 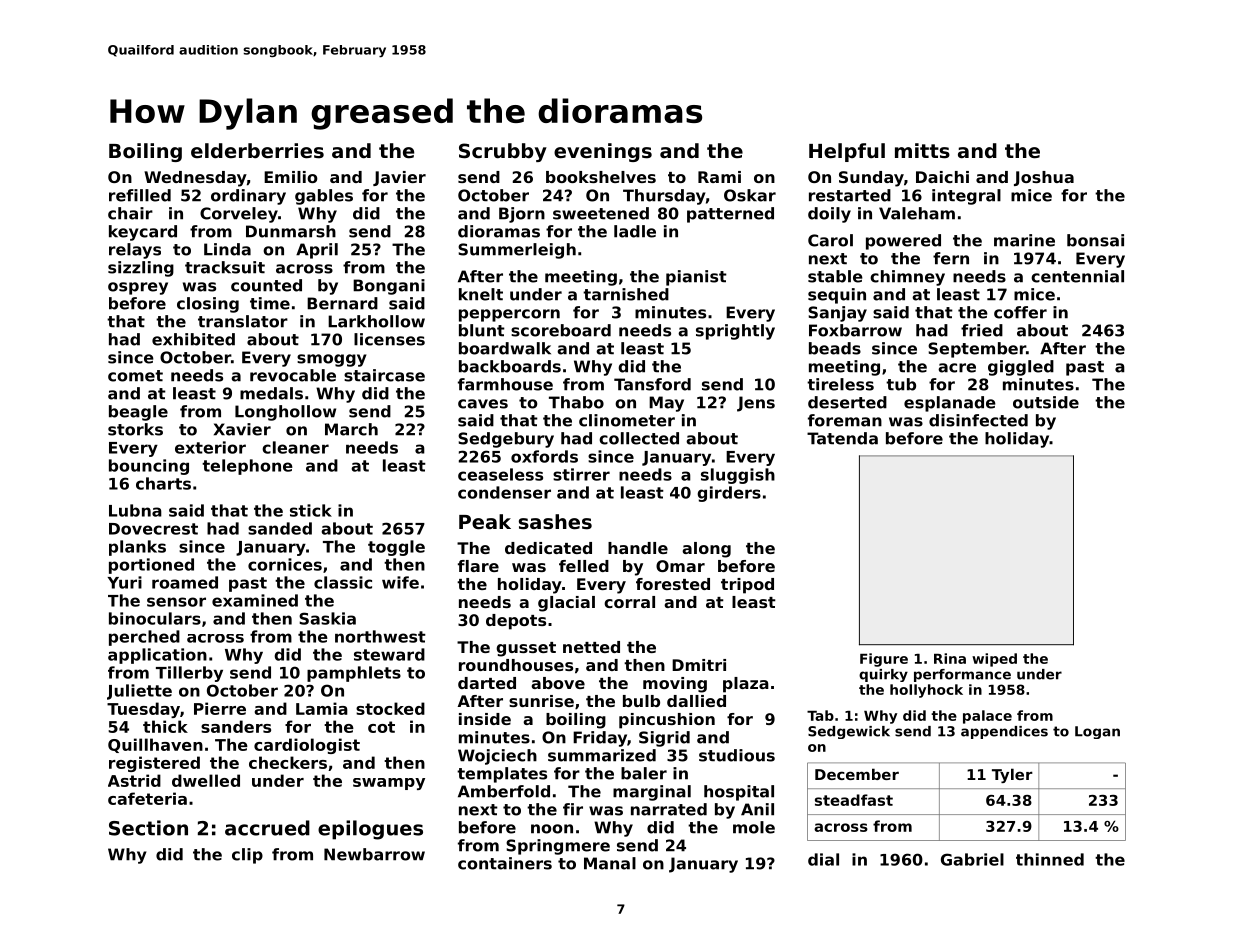 I want to click on scoreboard, so click(x=561, y=330).
